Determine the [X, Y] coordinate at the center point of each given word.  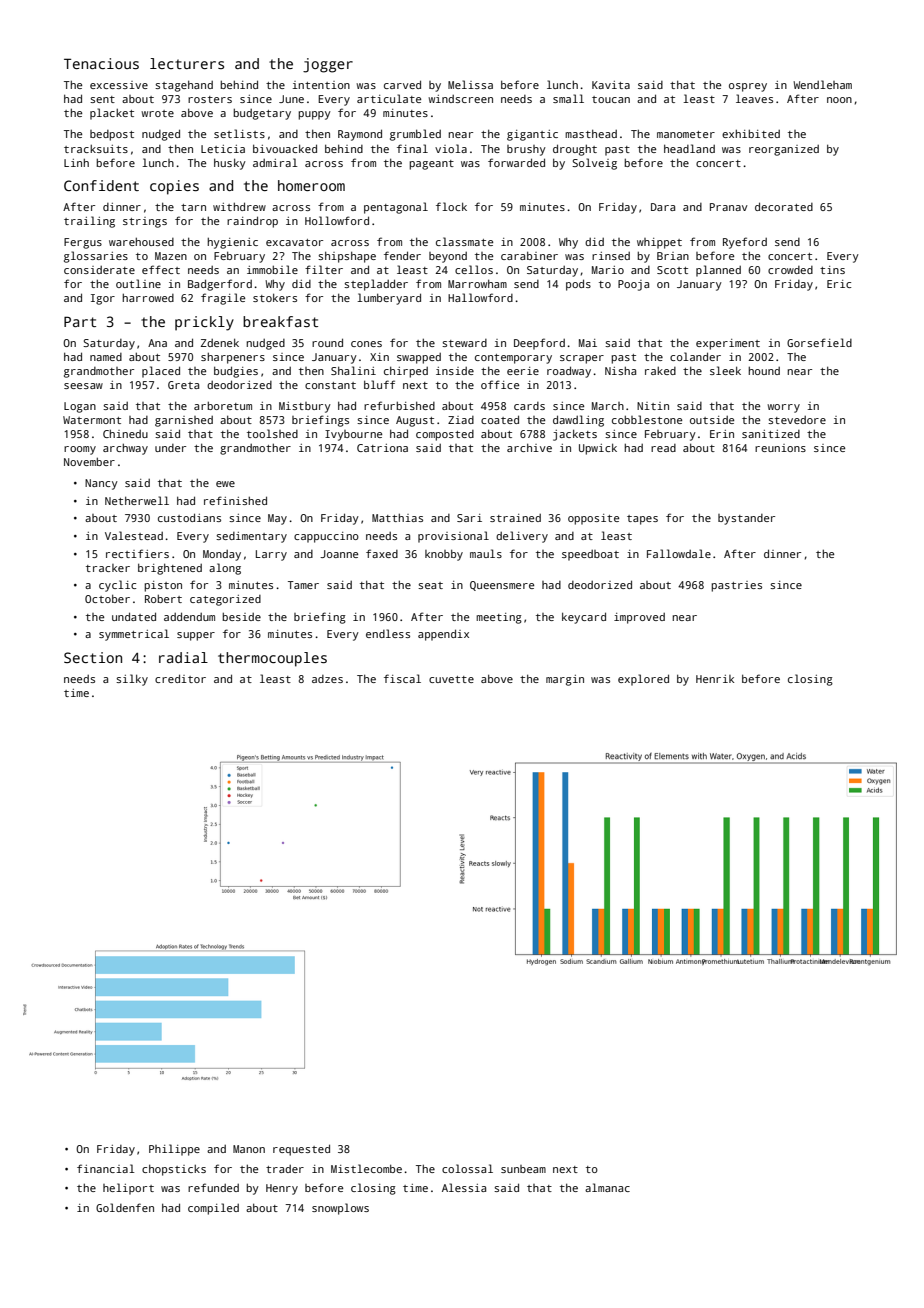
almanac [607, 1187]
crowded [790, 270]
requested [301, 1150]
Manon [249, 1149]
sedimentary [251, 537]
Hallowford [480, 297]
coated [500, 419]
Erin [722, 434]
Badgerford [220, 285]
